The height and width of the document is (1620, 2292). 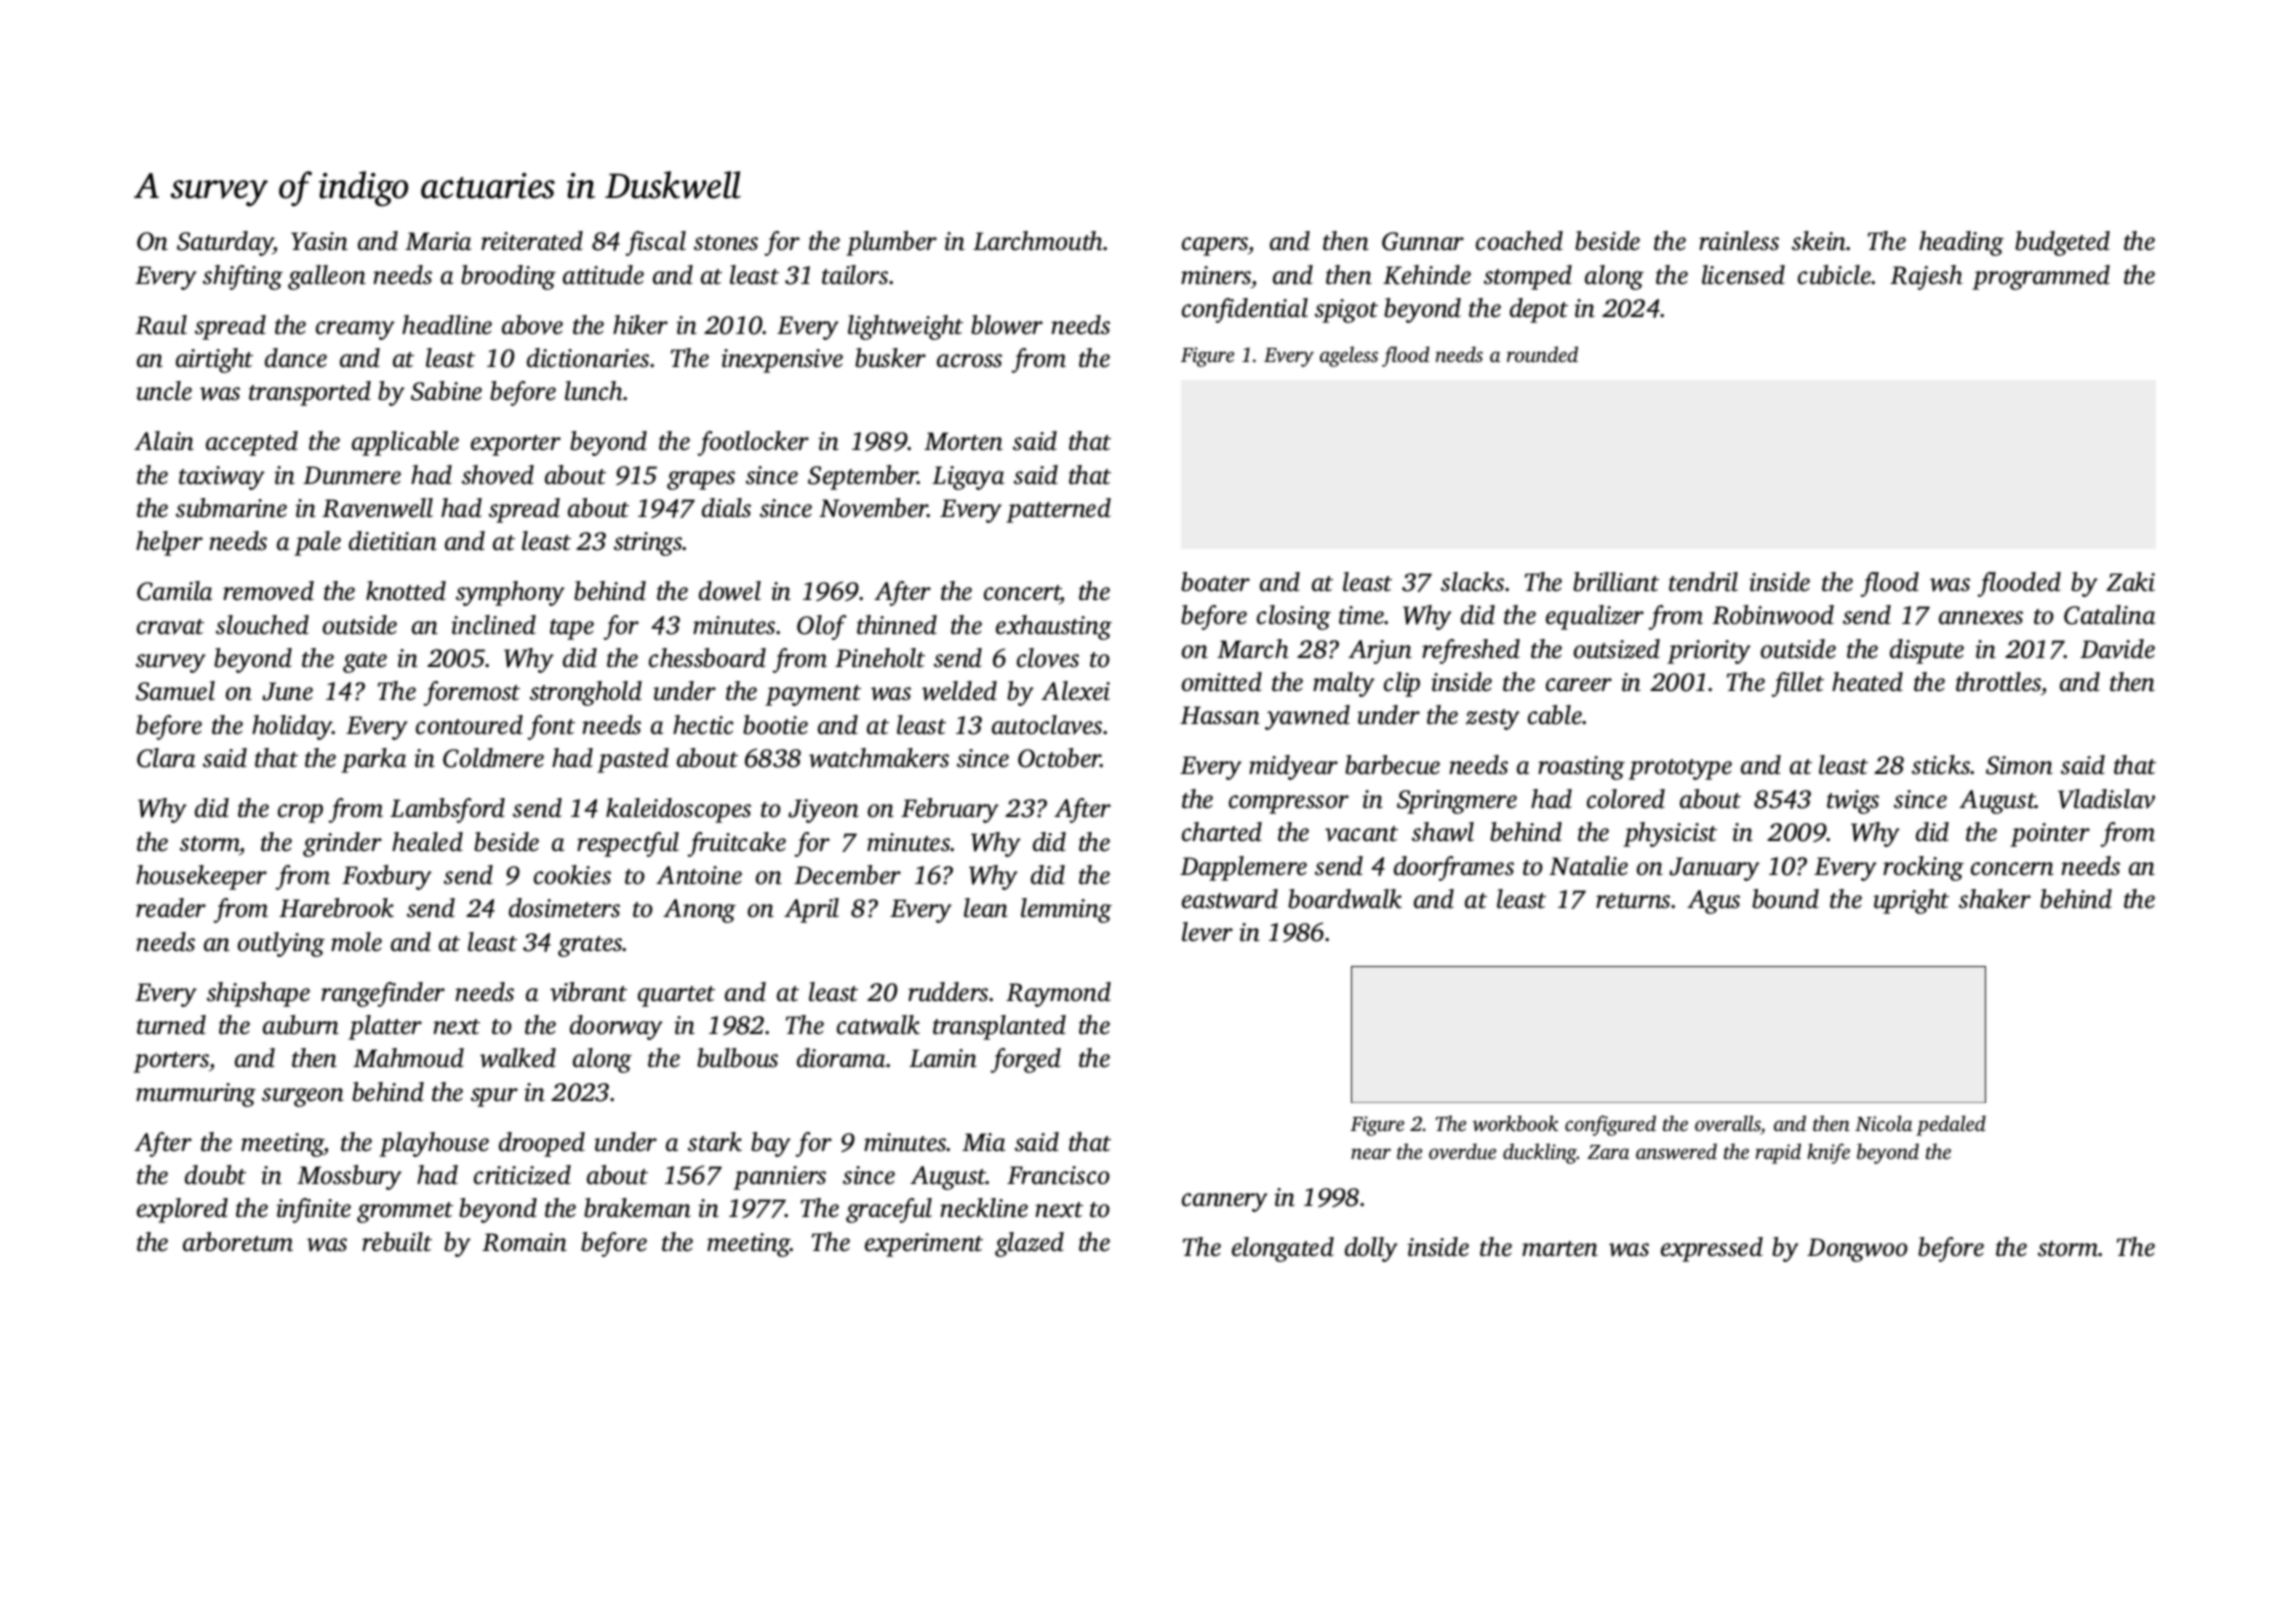 I want to click on pedaled, so click(x=1951, y=1125).
